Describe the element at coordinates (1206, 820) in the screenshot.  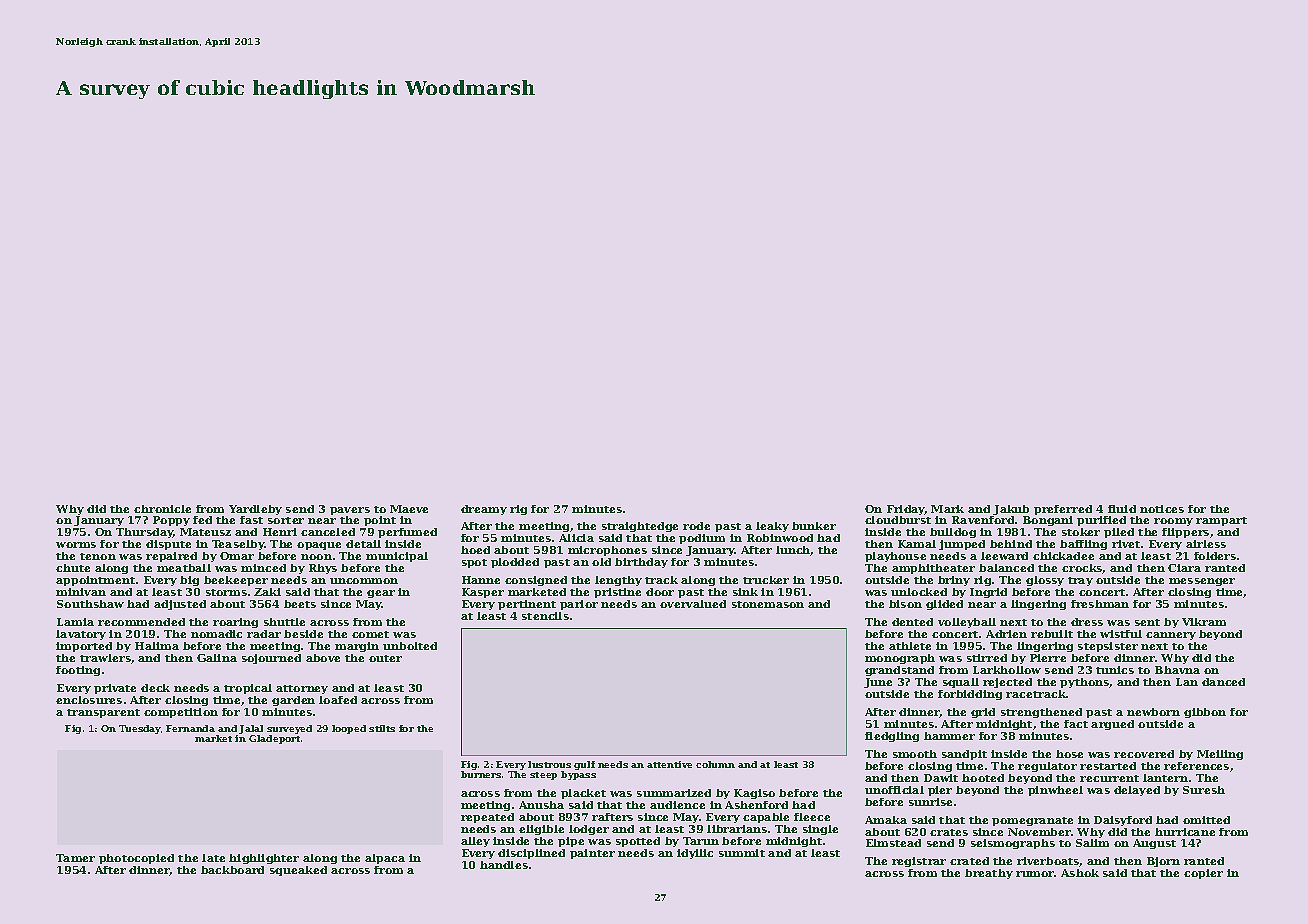
I see `omitted` at that location.
